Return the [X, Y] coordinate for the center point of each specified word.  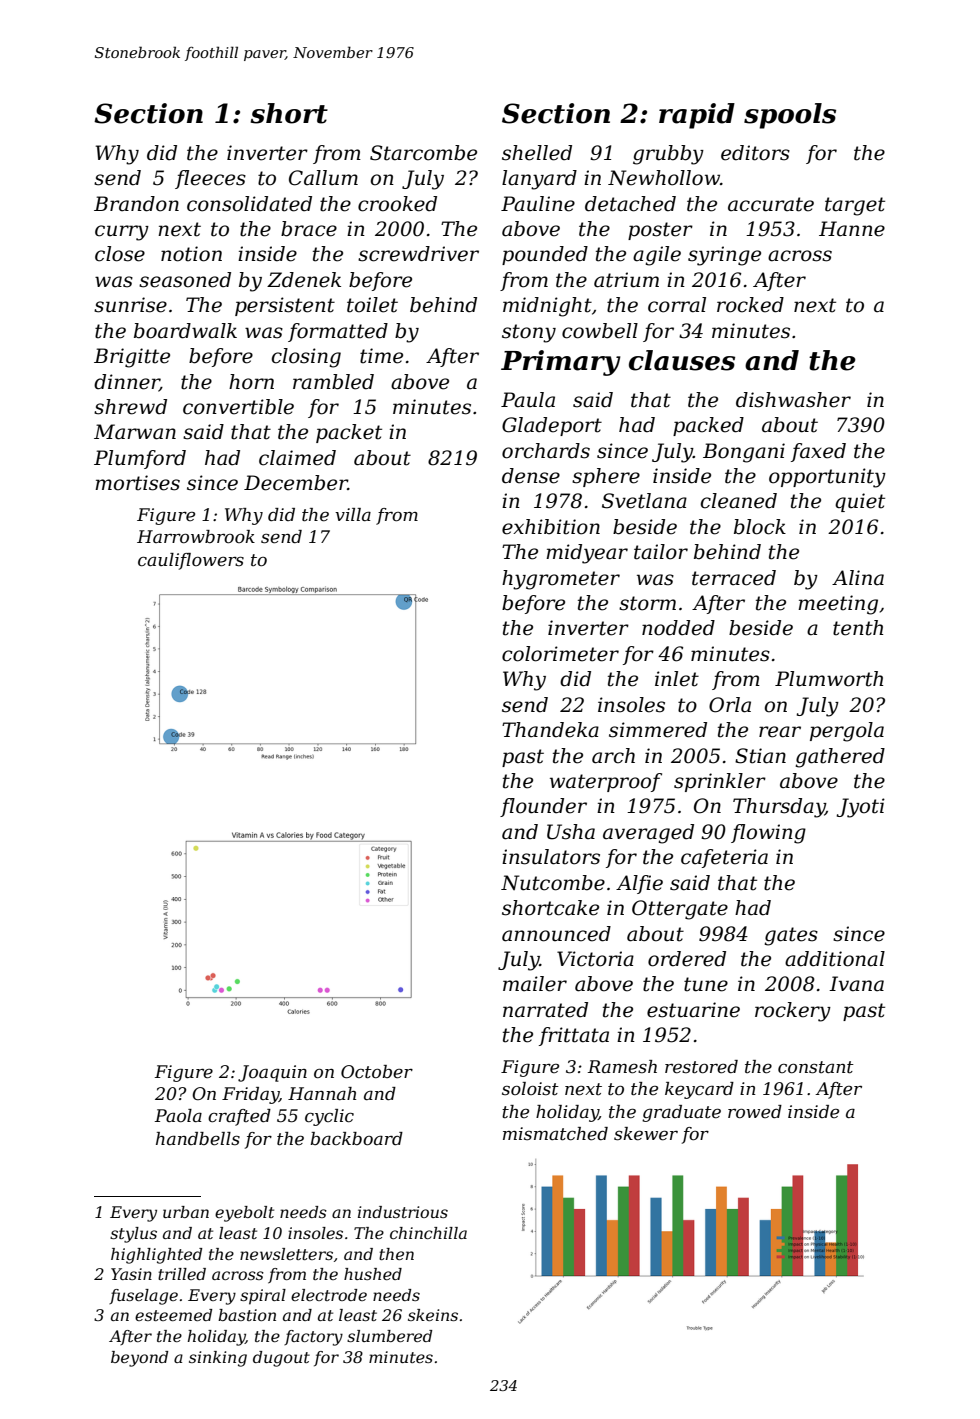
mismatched [555, 1134]
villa [353, 514]
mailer [535, 984]
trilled [182, 1274]
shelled [537, 153]
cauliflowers [191, 561]
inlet [677, 679]
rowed [755, 1111]
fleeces [210, 179]
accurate [771, 204]
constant [816, 1067]
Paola [178, 1115]
